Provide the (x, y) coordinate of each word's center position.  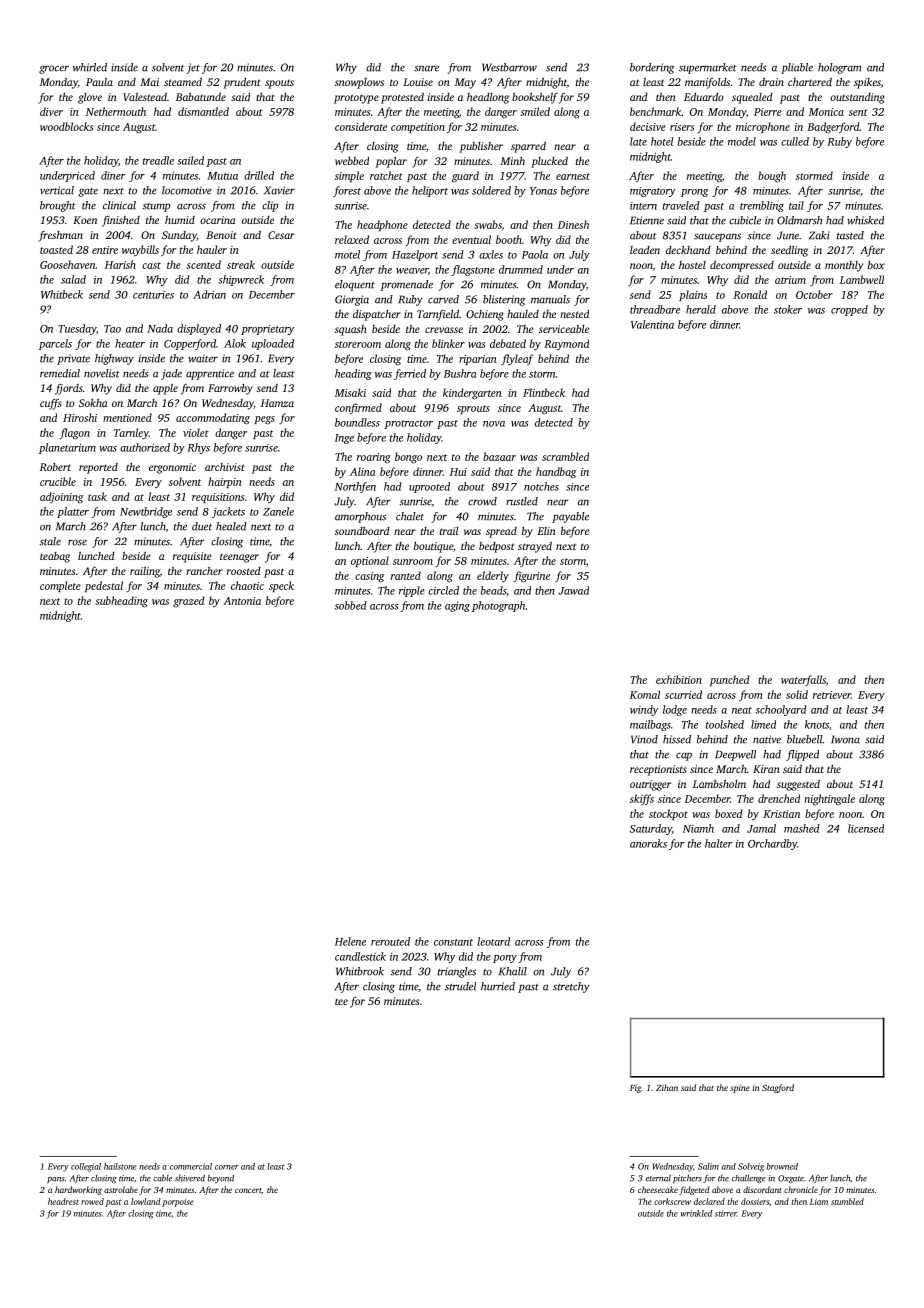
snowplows (359, 83)
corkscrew (672, 1201)
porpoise (178, 1202)
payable (570, 517)
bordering (652, 68)
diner (113, 175)
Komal (645, 694)
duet (202, 526)
